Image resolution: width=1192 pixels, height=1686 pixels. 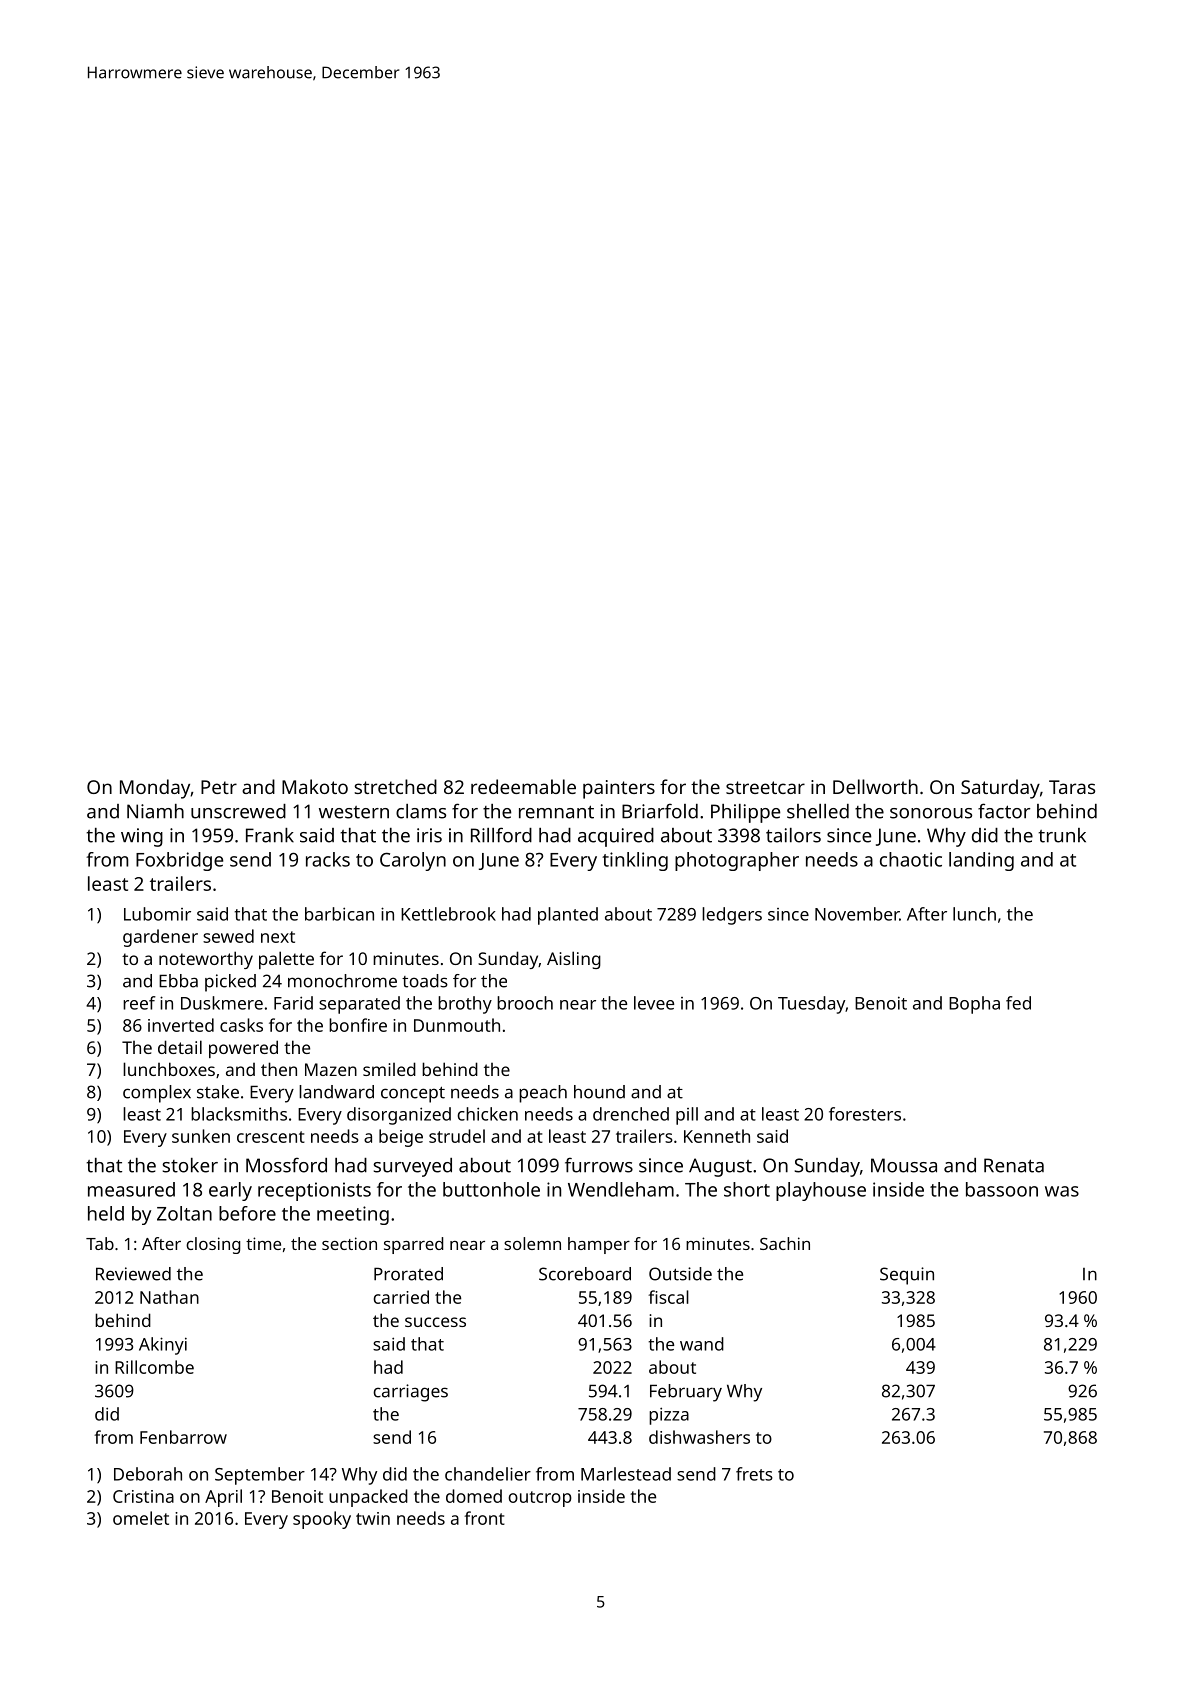 I want to click on Tuesday, so click(x=811, y=1005).
